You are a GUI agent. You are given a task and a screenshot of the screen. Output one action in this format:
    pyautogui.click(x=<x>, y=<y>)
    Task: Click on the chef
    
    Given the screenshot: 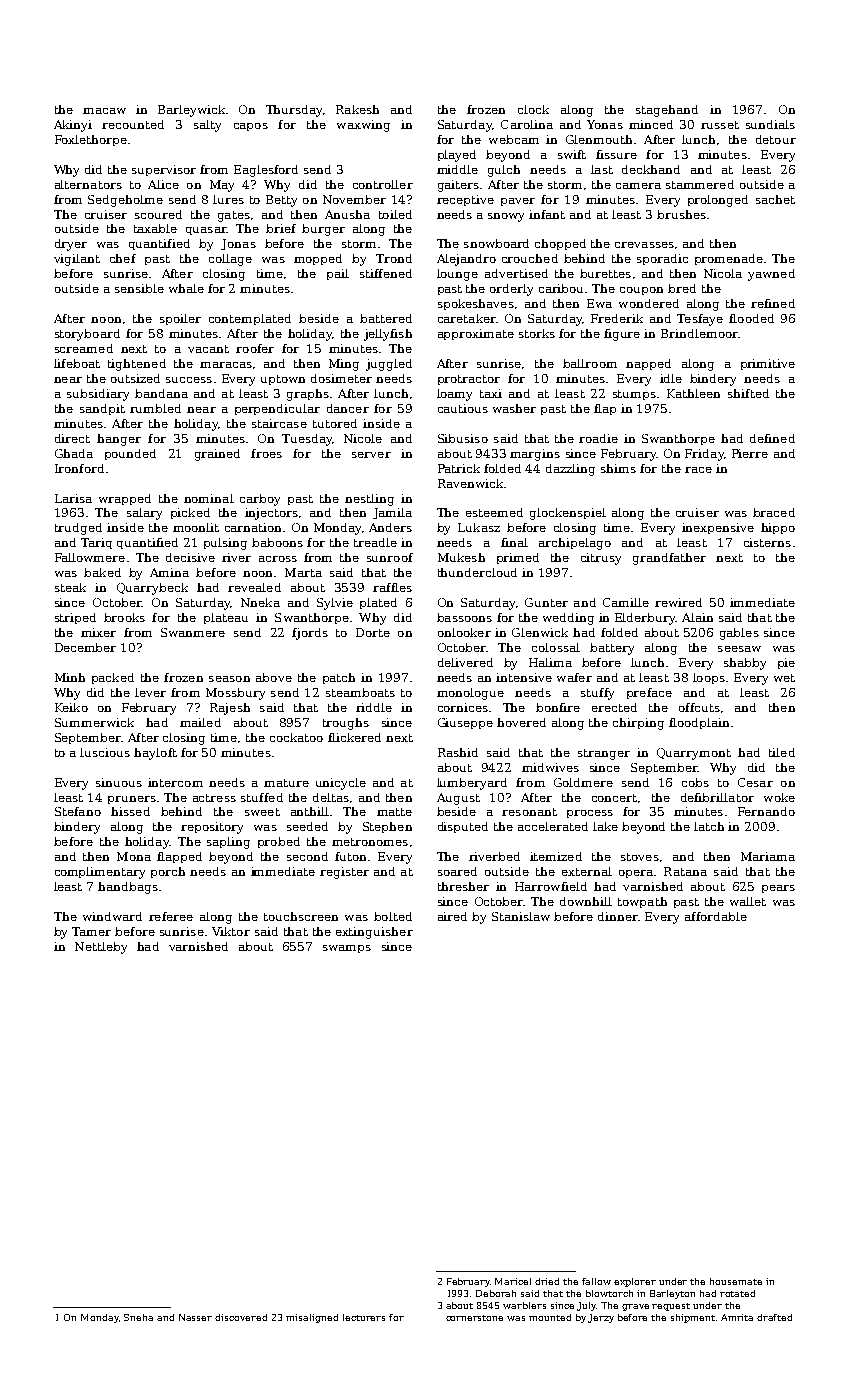 What is the action you would take?
    pyautogui.click(x=123, y=258)
